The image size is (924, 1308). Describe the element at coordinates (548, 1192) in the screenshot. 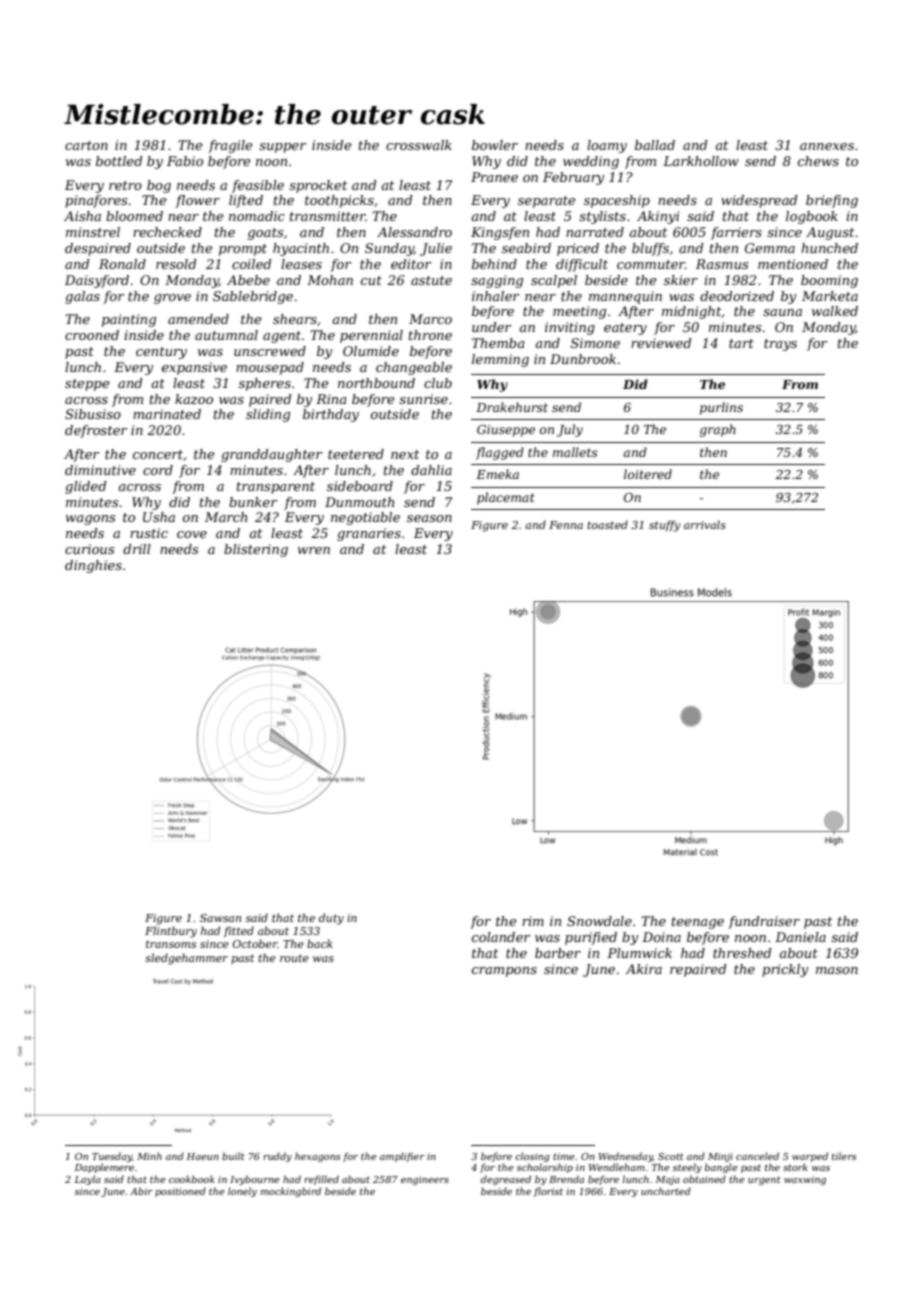

I see `florist` at that location.
